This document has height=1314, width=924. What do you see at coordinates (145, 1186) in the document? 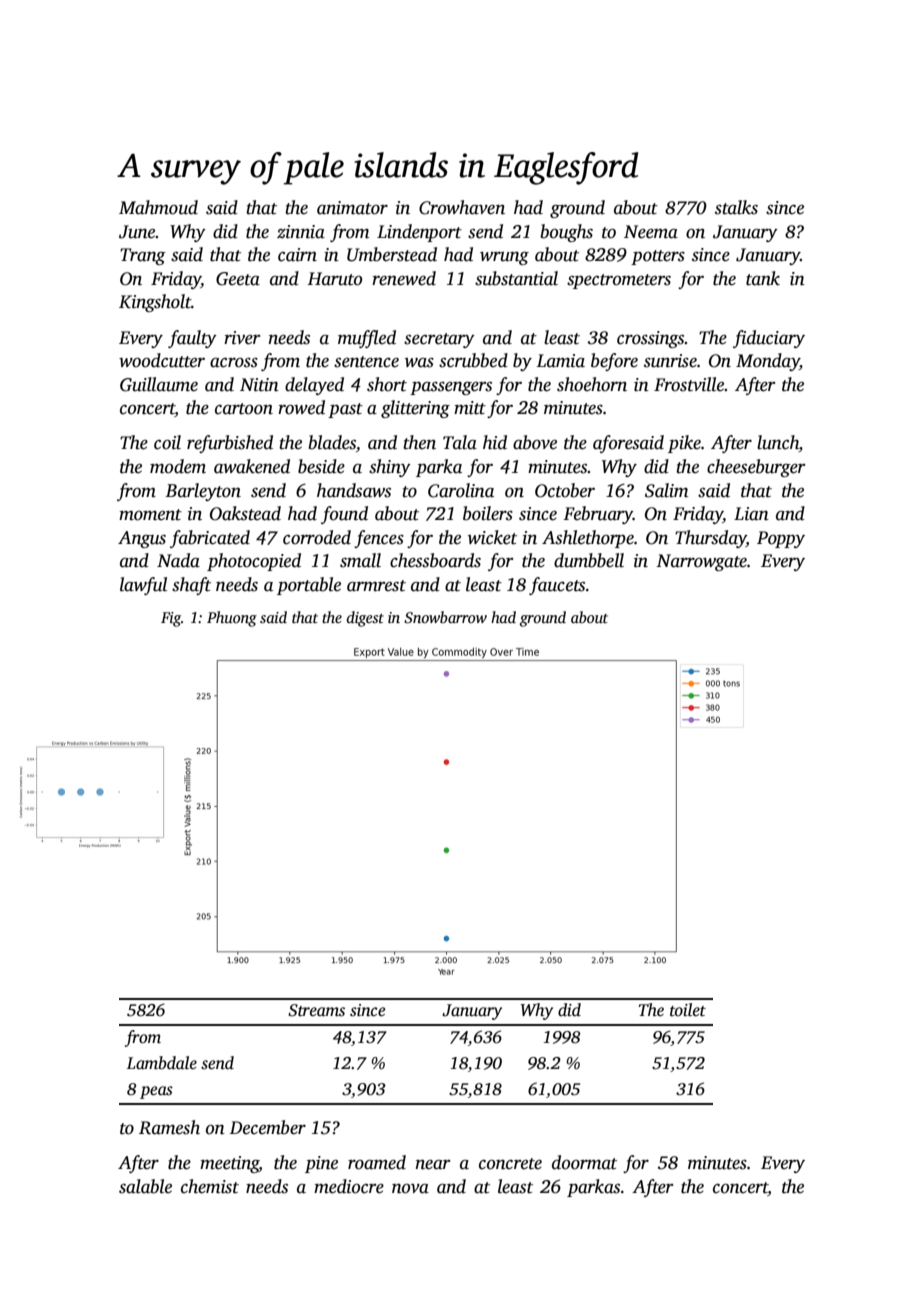
I see `salable` at bounding box center [145, 1186].
